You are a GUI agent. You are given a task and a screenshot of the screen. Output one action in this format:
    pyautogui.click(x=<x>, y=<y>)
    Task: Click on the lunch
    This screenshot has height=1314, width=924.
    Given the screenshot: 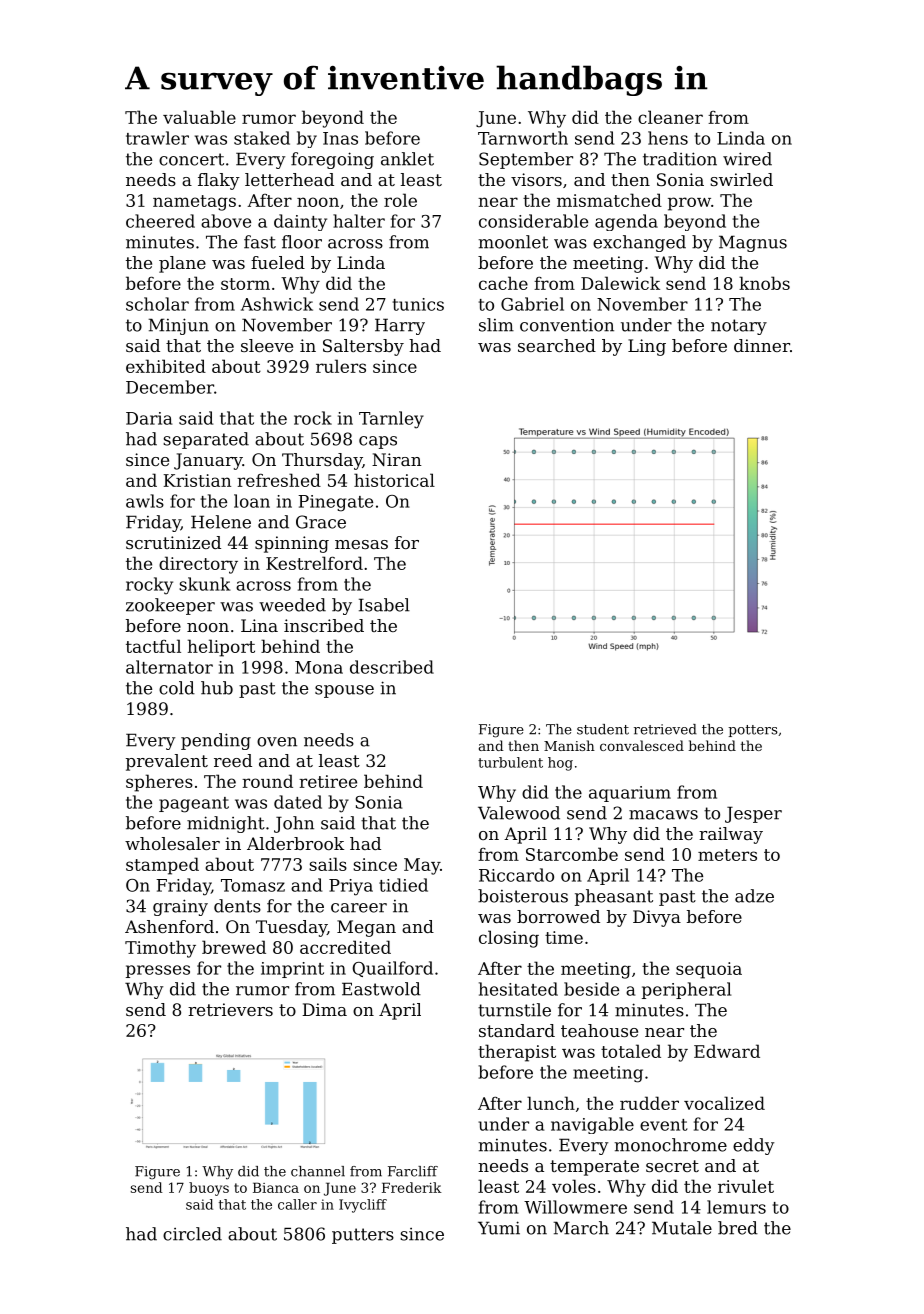 What is the action you would take?
    pyautogui.click(x=551, y=1103)
